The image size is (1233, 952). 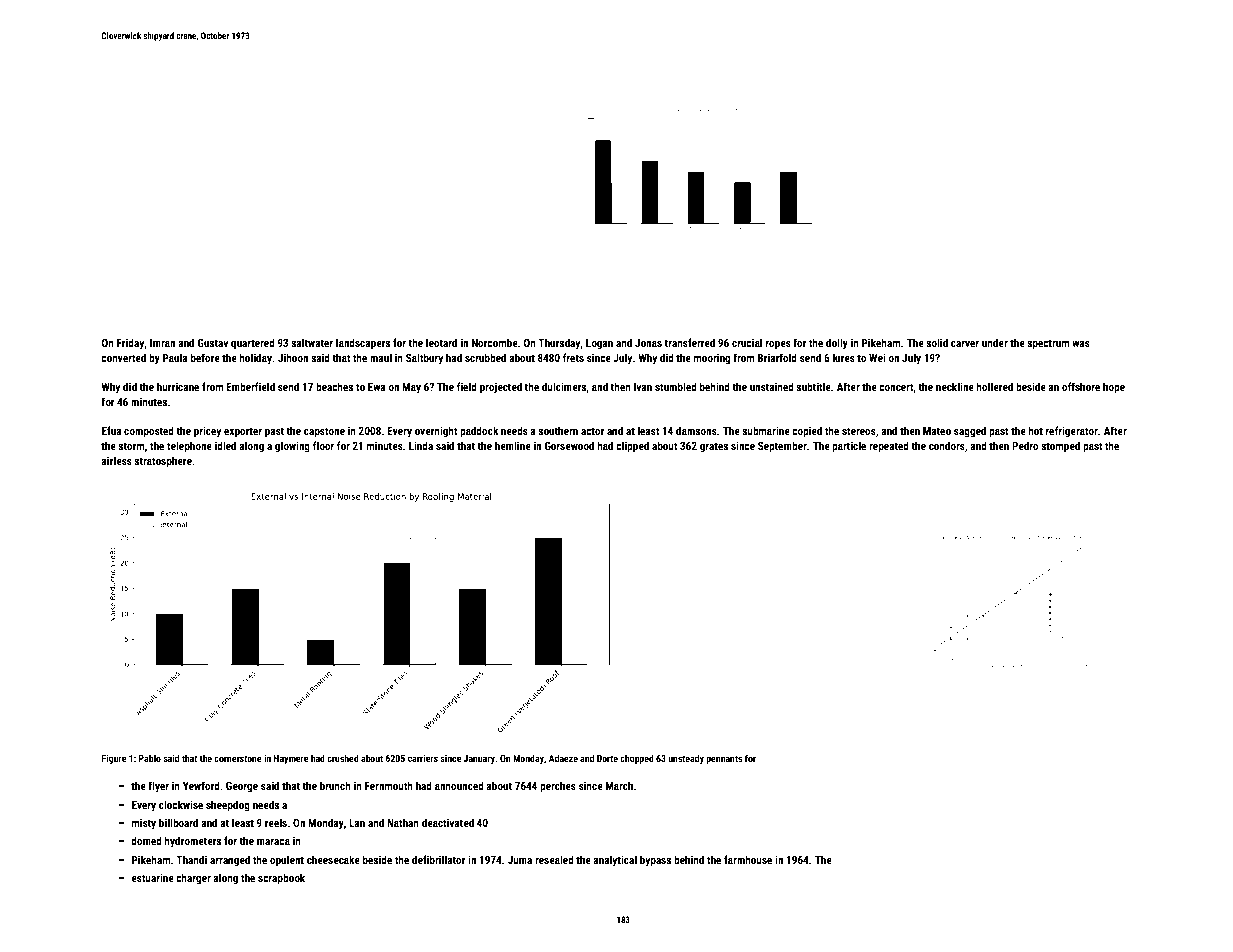 What do you see at coordinates (777, 357) in the image?
I see `Briarfold` at bounding box center [777, 357].
